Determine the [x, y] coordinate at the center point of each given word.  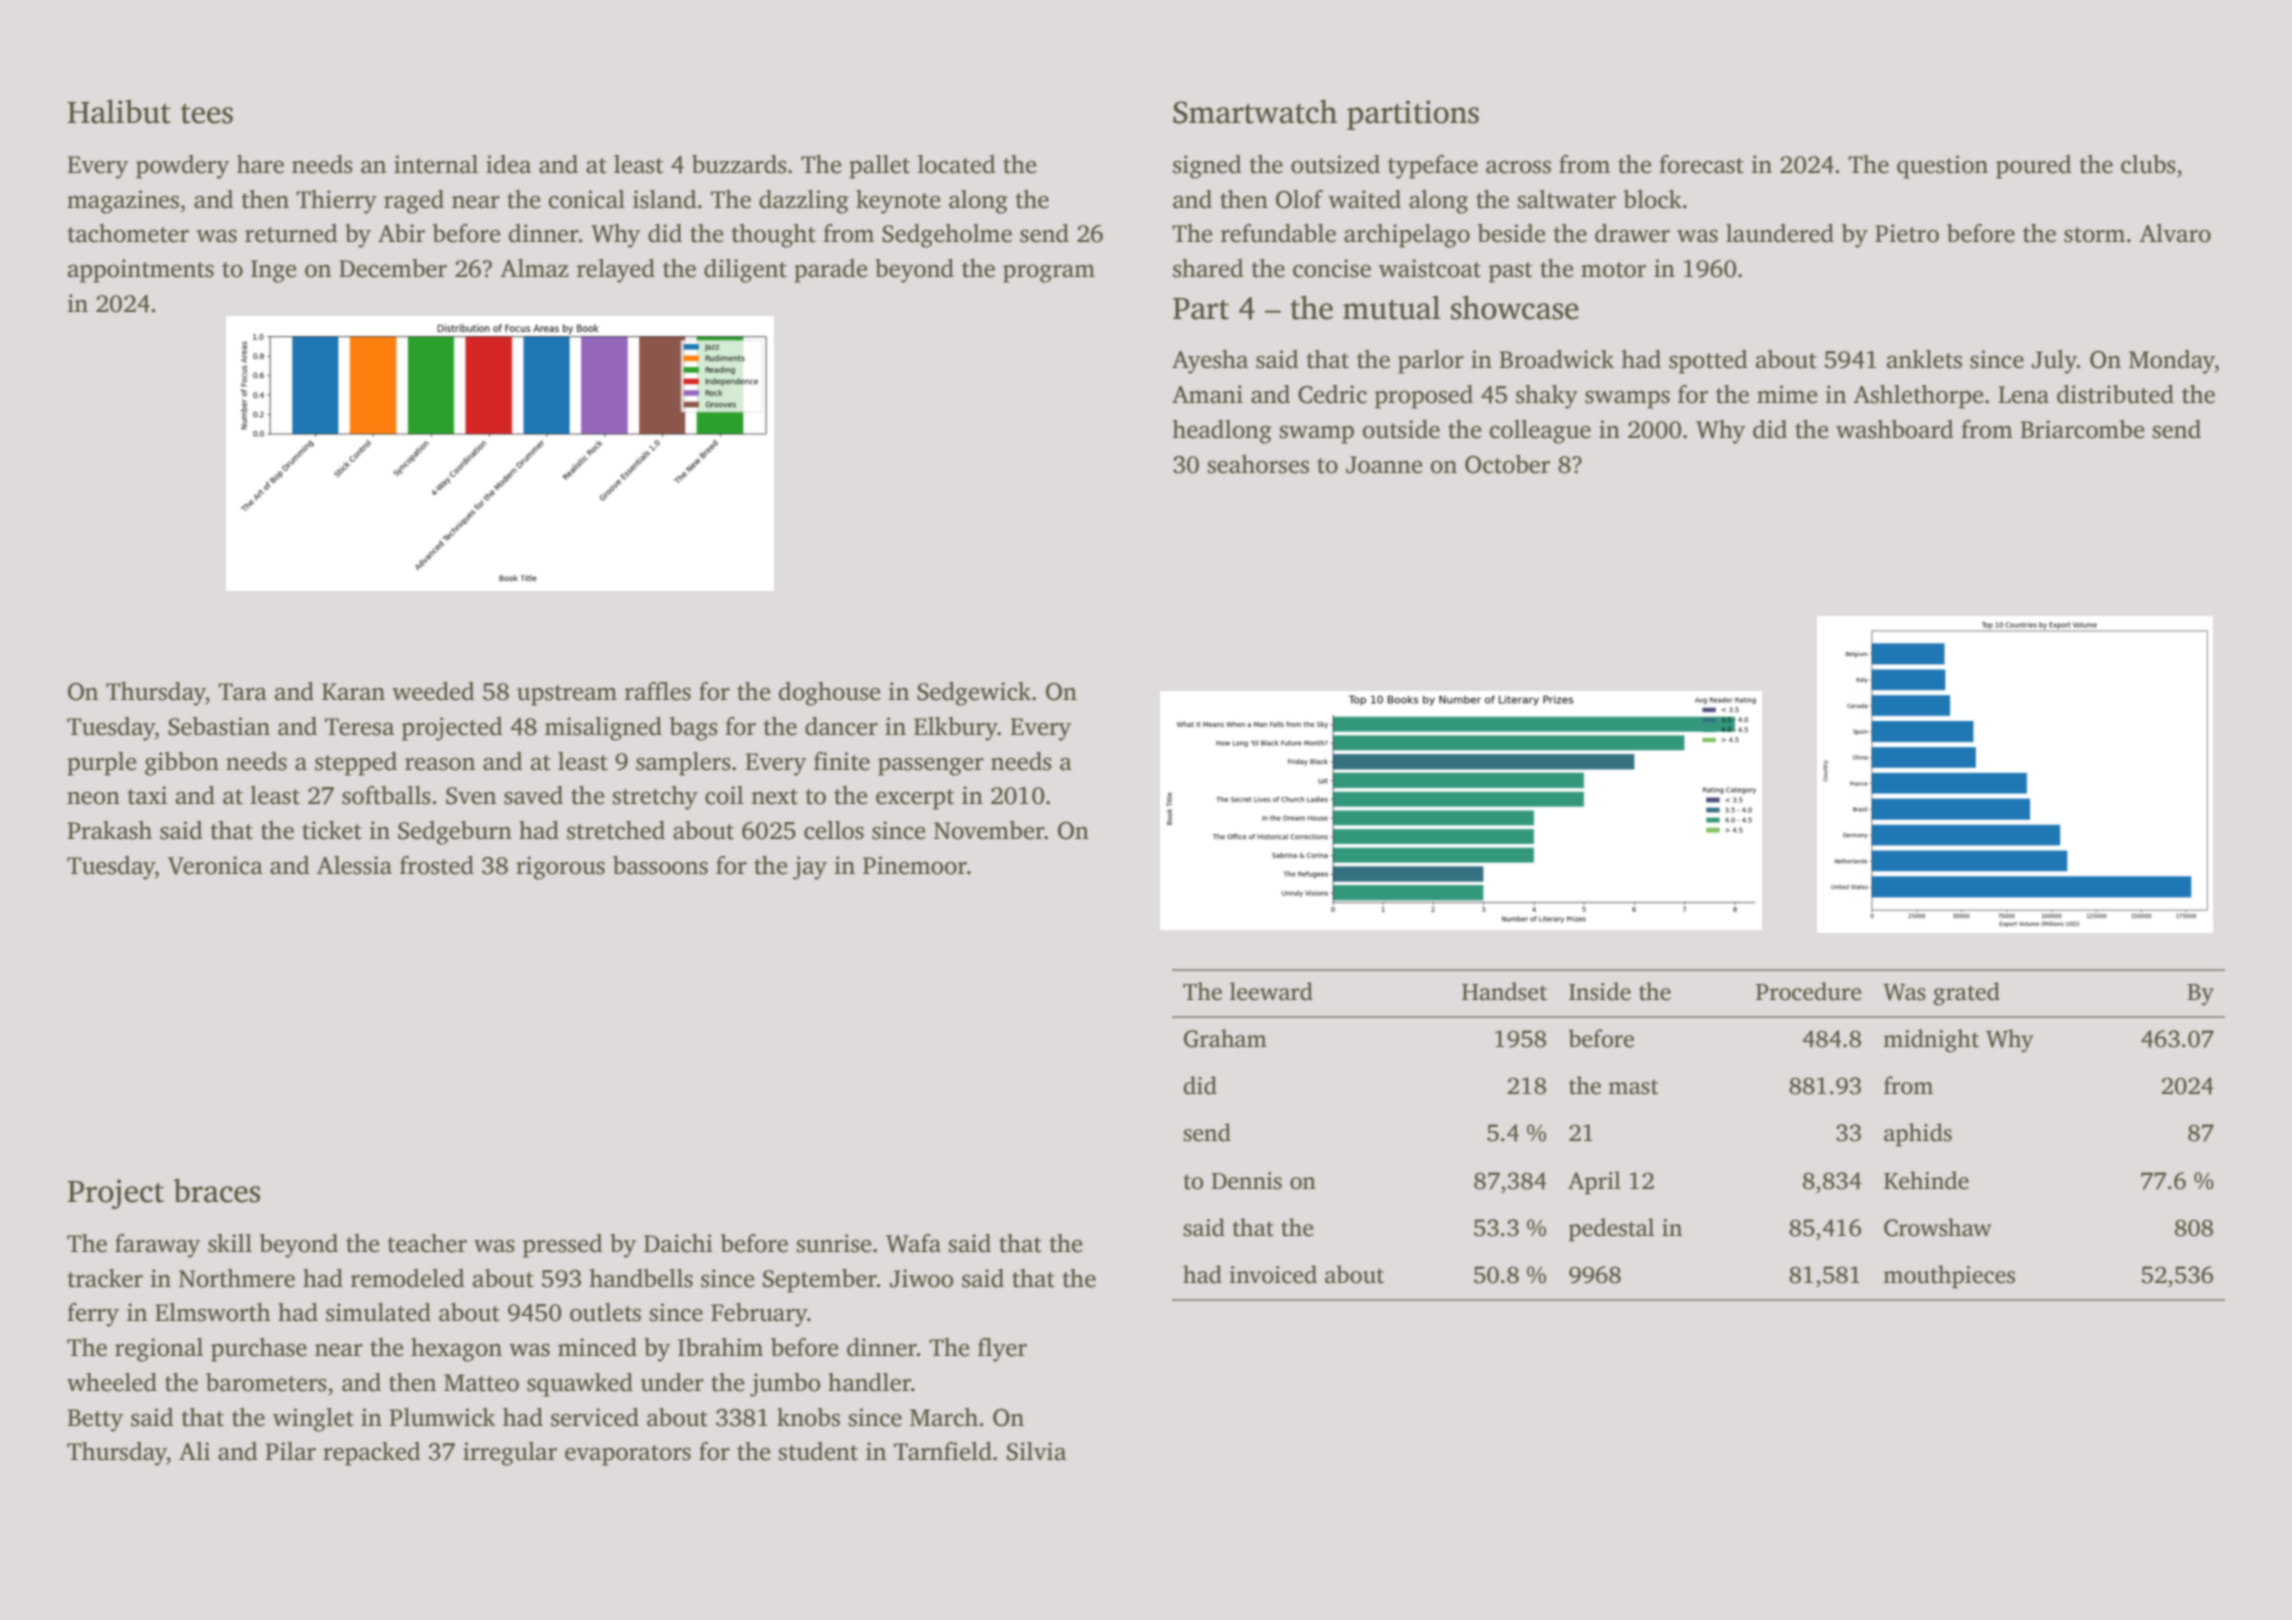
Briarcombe [2082, 429]
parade [831, 271]
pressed [563, 1246]
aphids [1918, 1134]
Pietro [1907, 233]
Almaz [534, 268]
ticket [332, 830]
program [1049, 273]
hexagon [456, 1350]
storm [2094, 235]
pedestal [1611, 1229]
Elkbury [956, 729]
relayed [616, 271]
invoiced [1273, 1274]
